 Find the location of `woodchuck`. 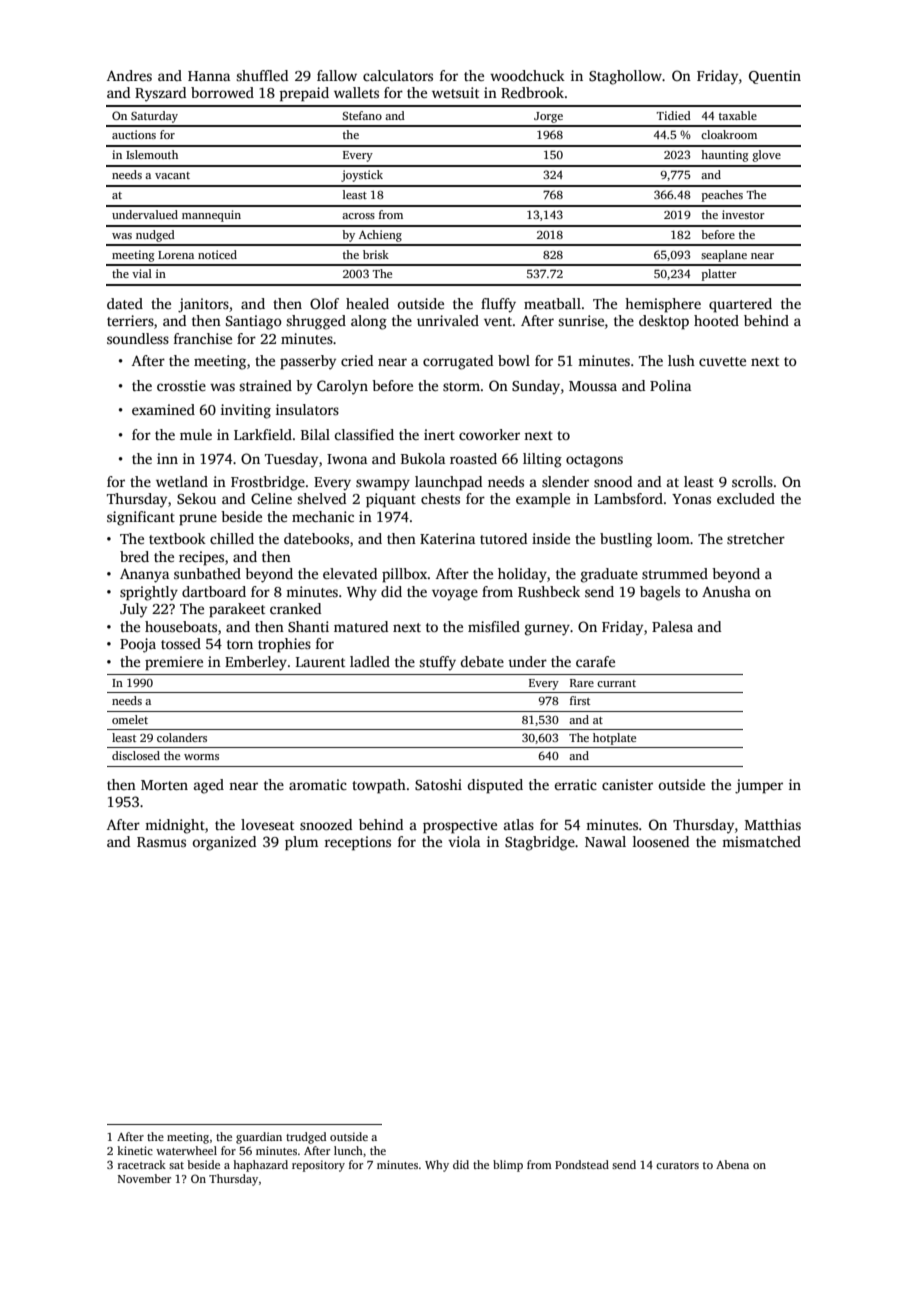

woodchuck is located at coordinates (527, 75).
